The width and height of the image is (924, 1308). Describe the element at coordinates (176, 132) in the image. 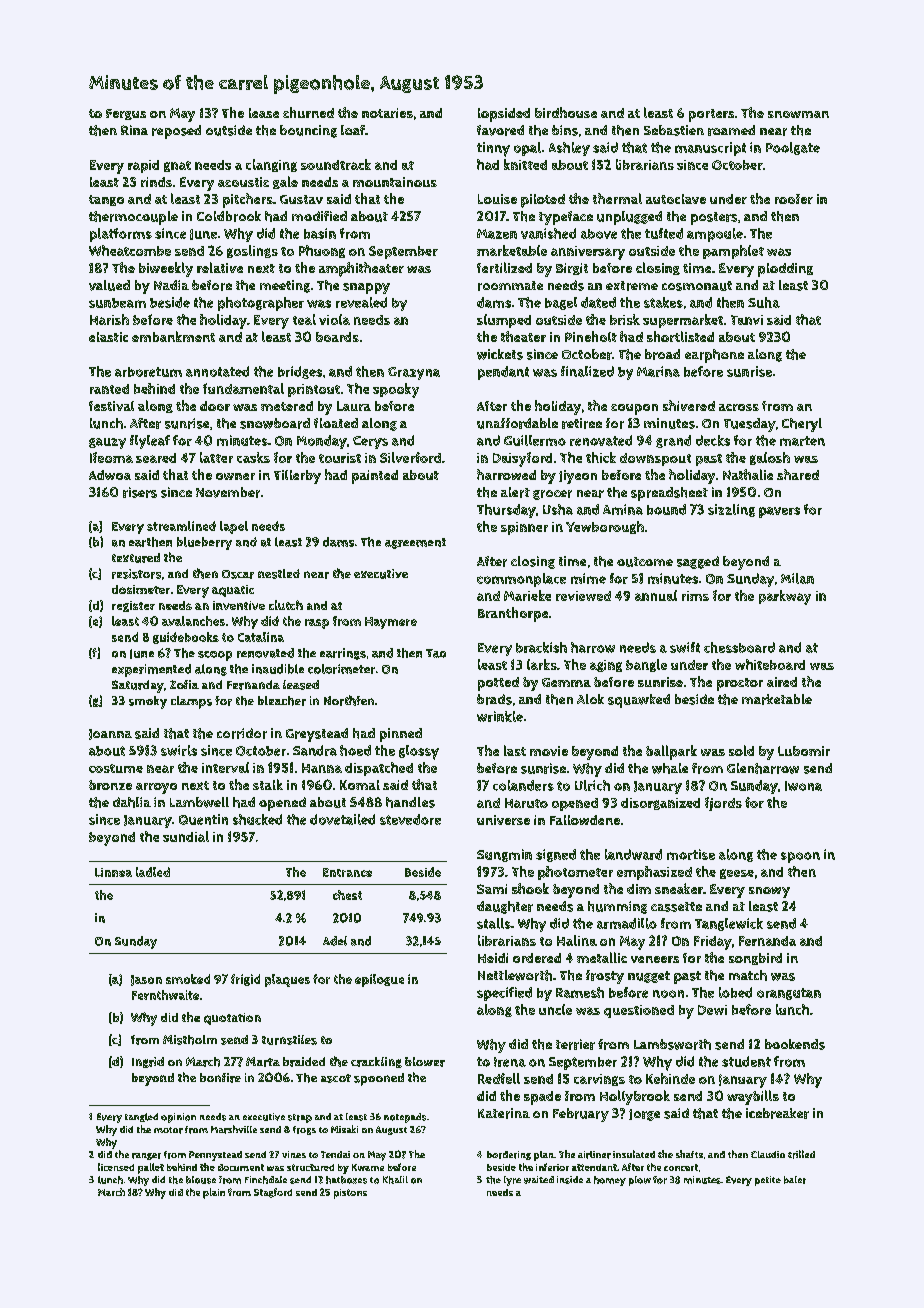

I see `reposed` at that location.
